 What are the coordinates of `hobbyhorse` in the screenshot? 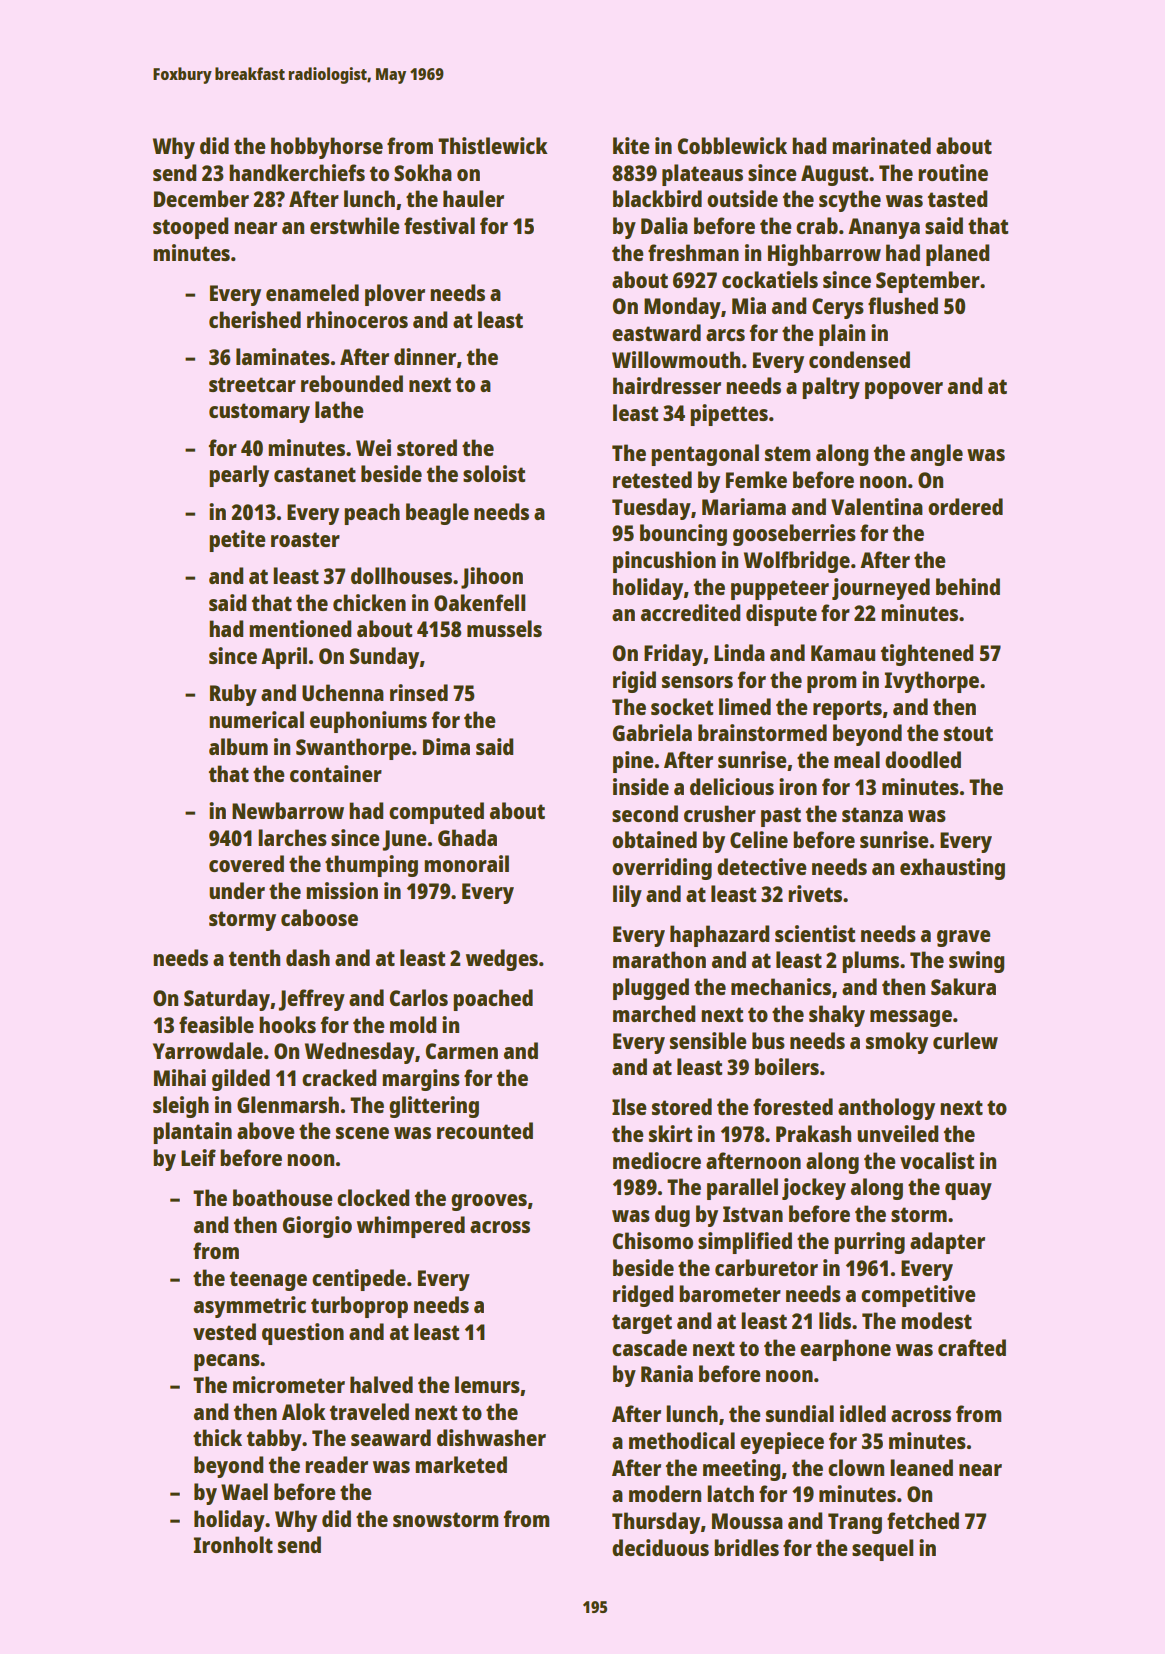 It's located at (327, 148).
